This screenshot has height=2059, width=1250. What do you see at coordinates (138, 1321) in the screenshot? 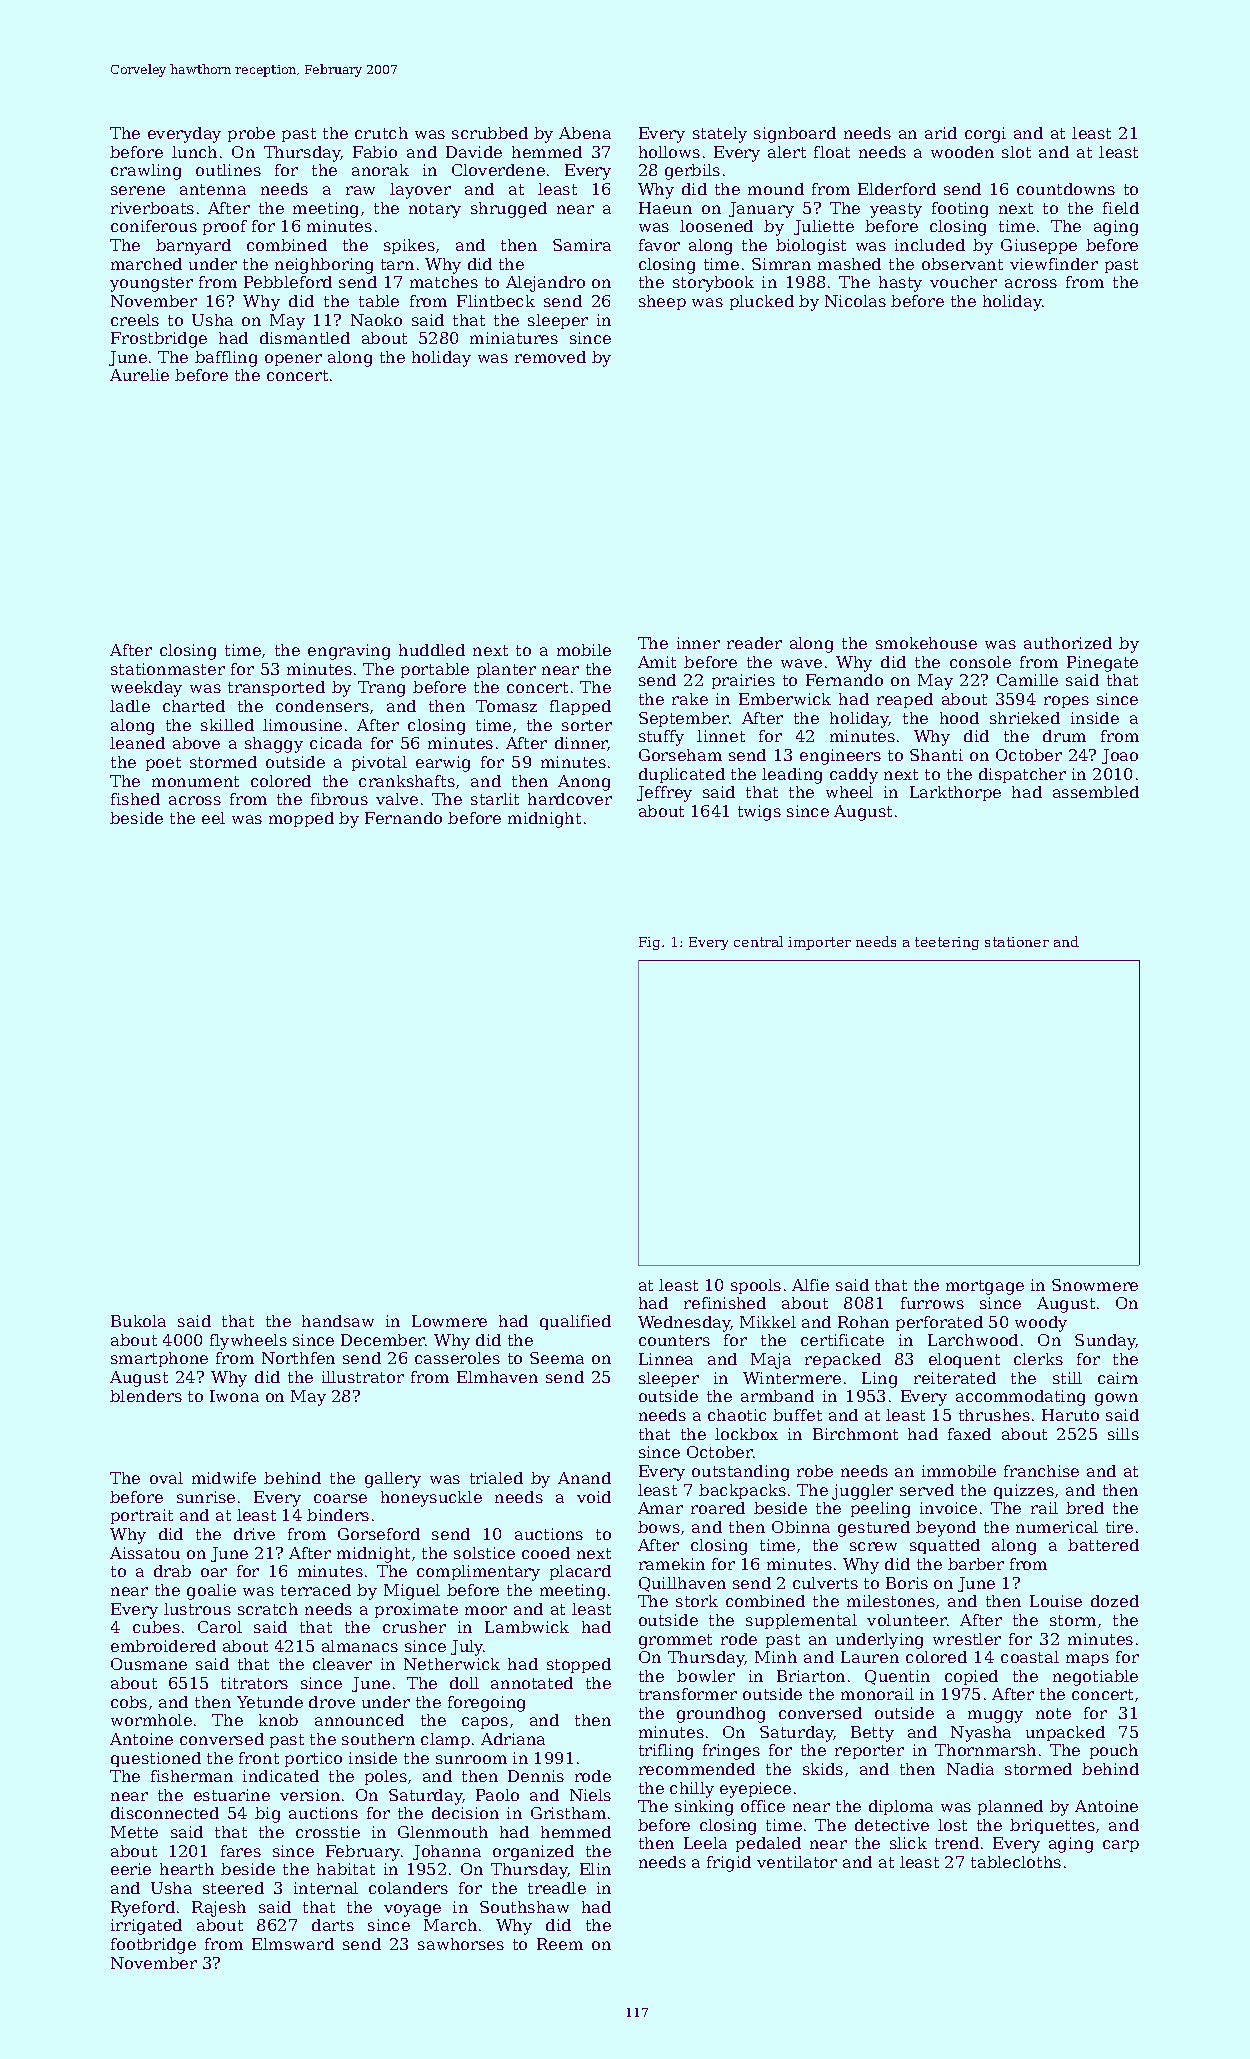
I see `Bukola` at bounding box center [138, 1321].
